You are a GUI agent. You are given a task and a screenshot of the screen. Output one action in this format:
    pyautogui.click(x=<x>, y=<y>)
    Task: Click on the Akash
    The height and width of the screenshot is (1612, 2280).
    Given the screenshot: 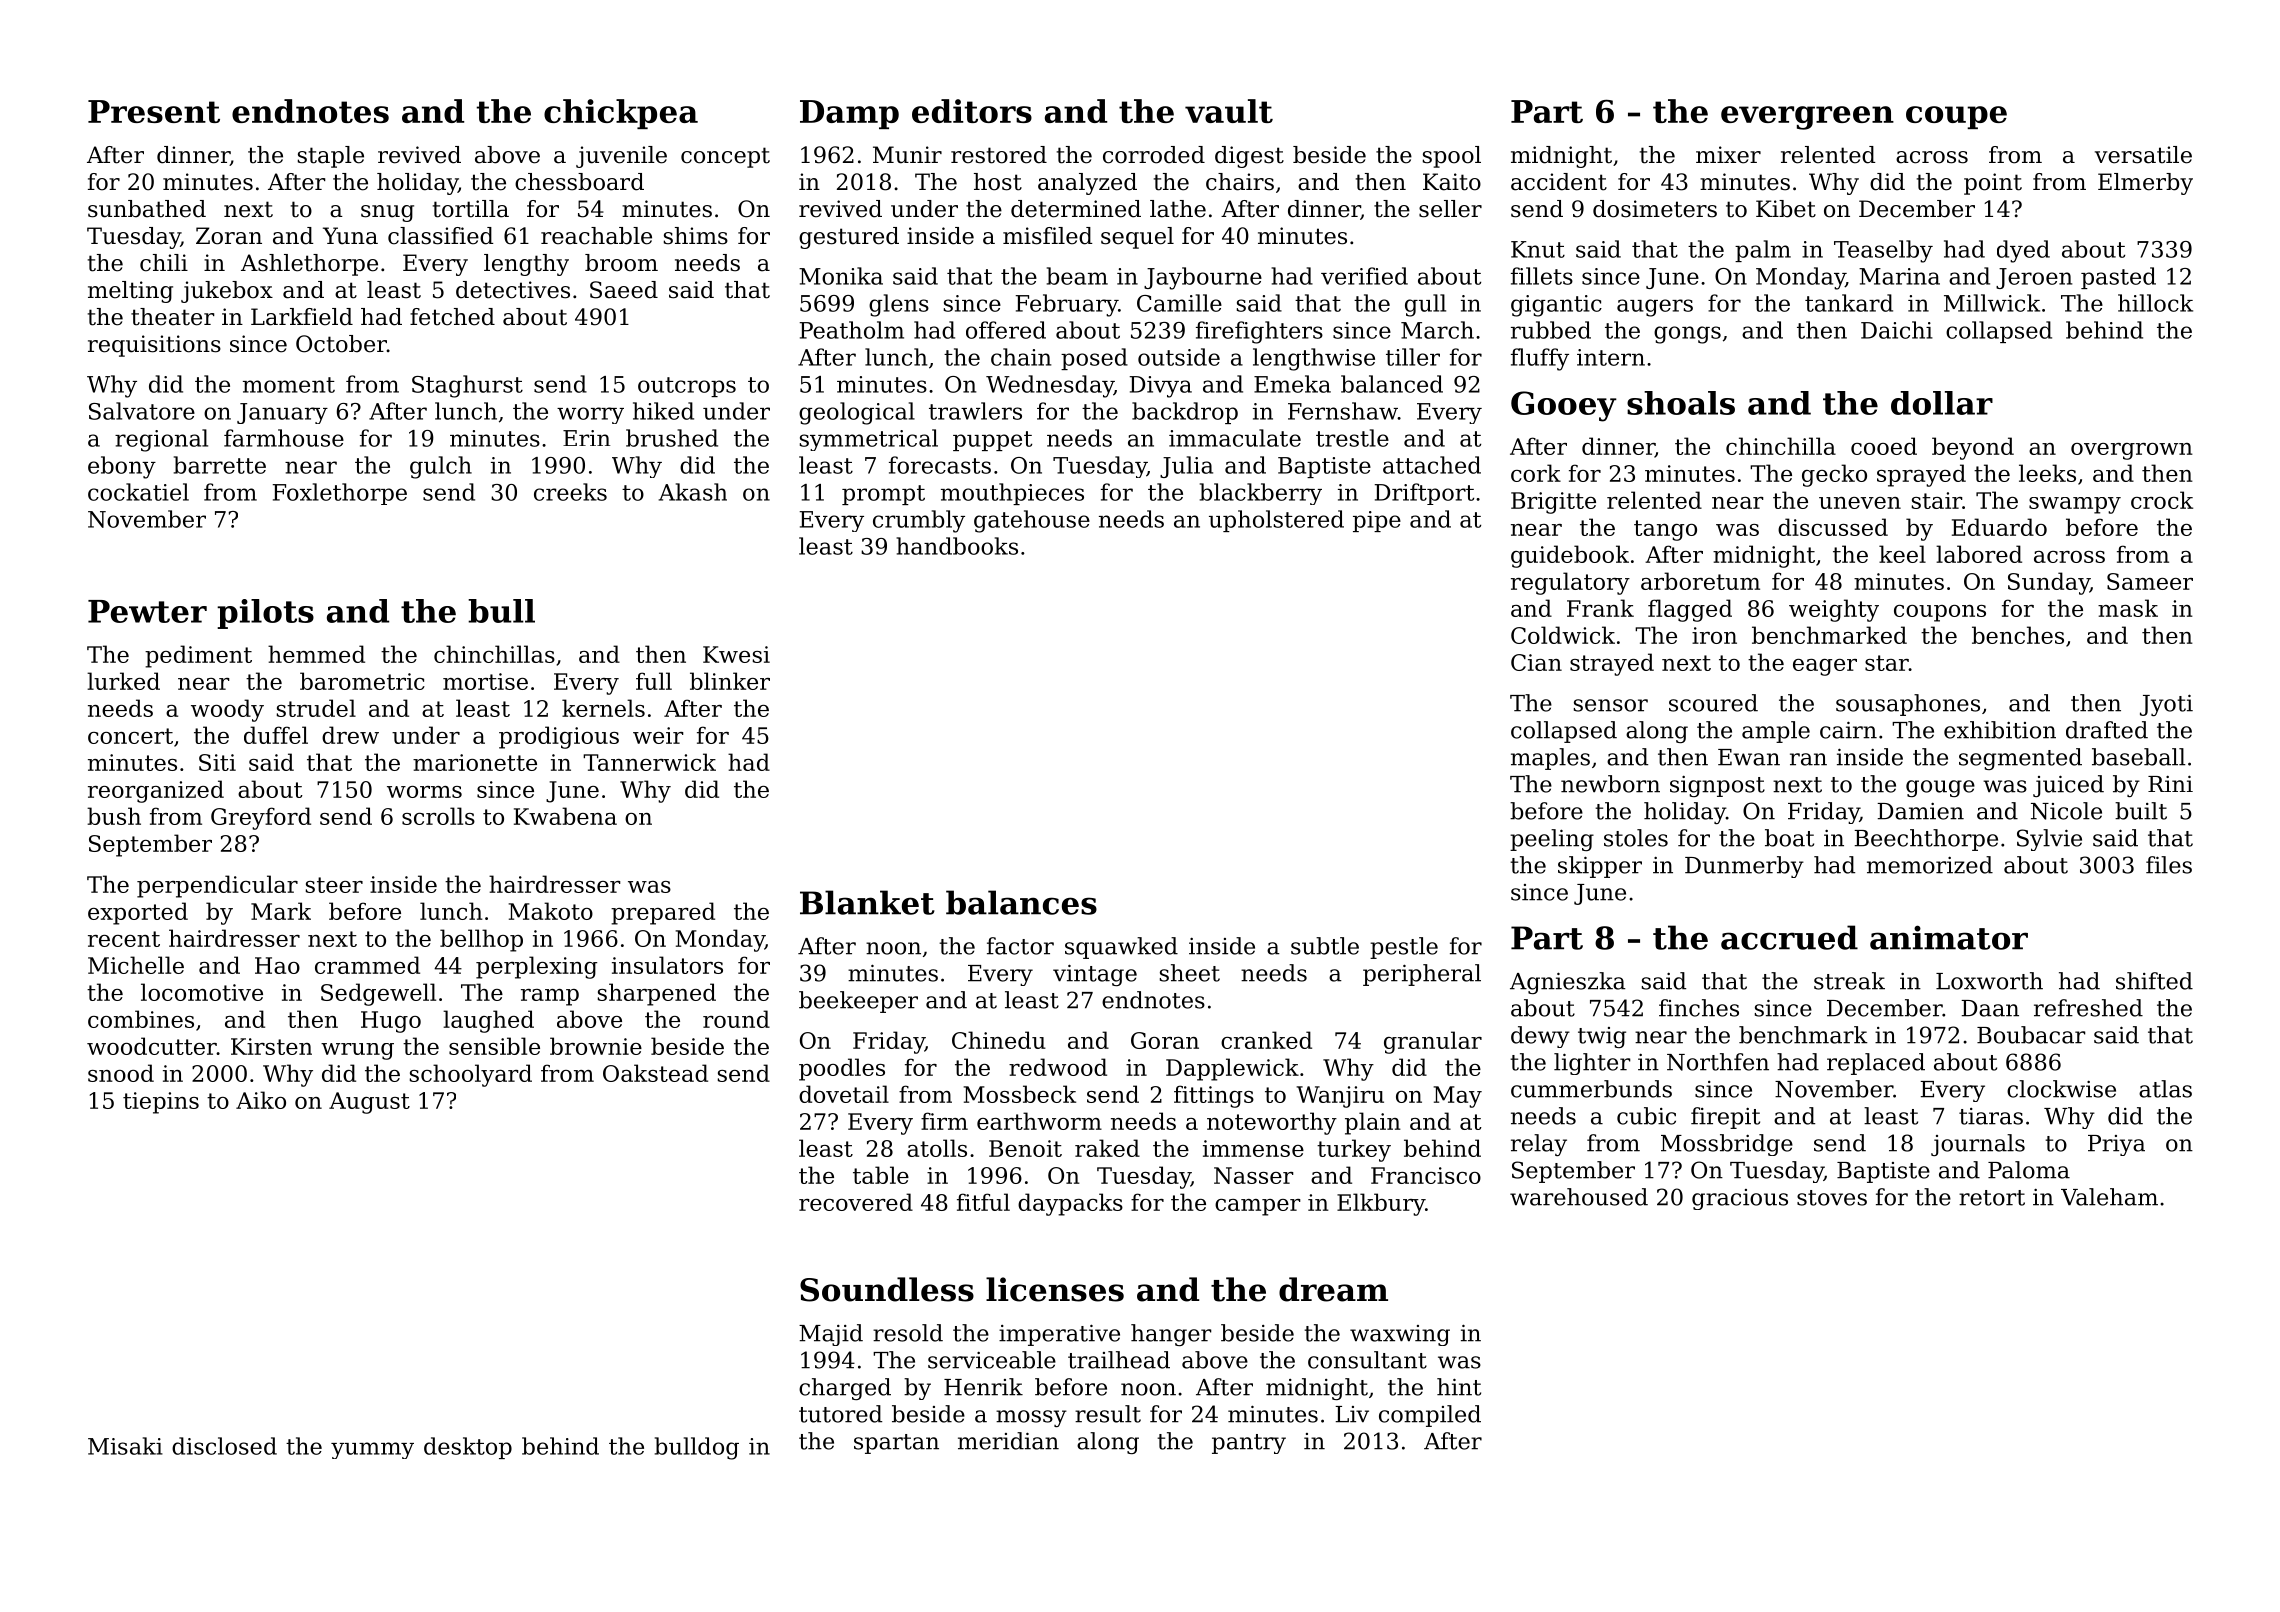 What is the action you would take?
    pyautogui.click(x=692, y=492)
